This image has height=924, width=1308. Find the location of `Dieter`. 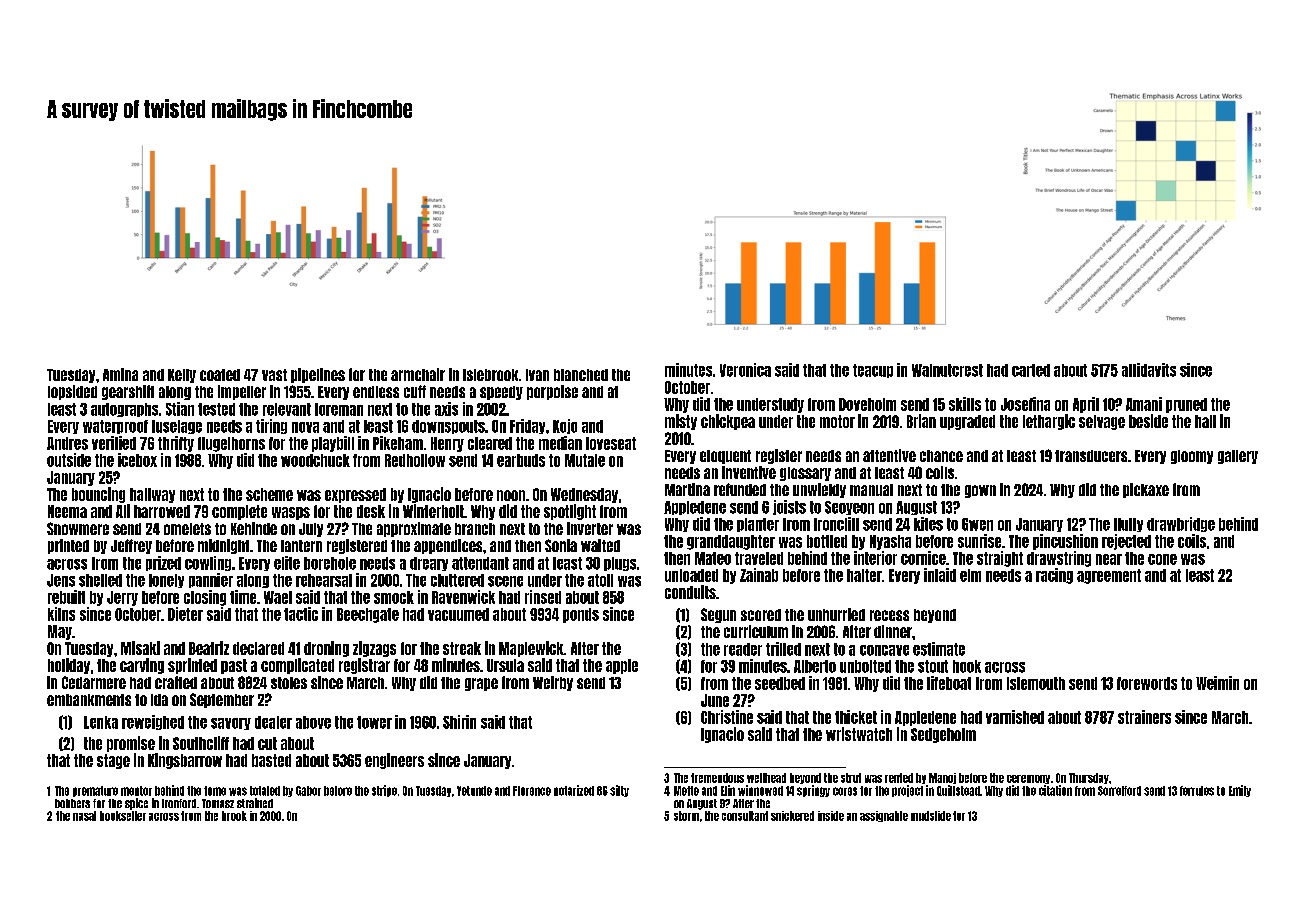

Dieter is located at coordinates (185, 614).
